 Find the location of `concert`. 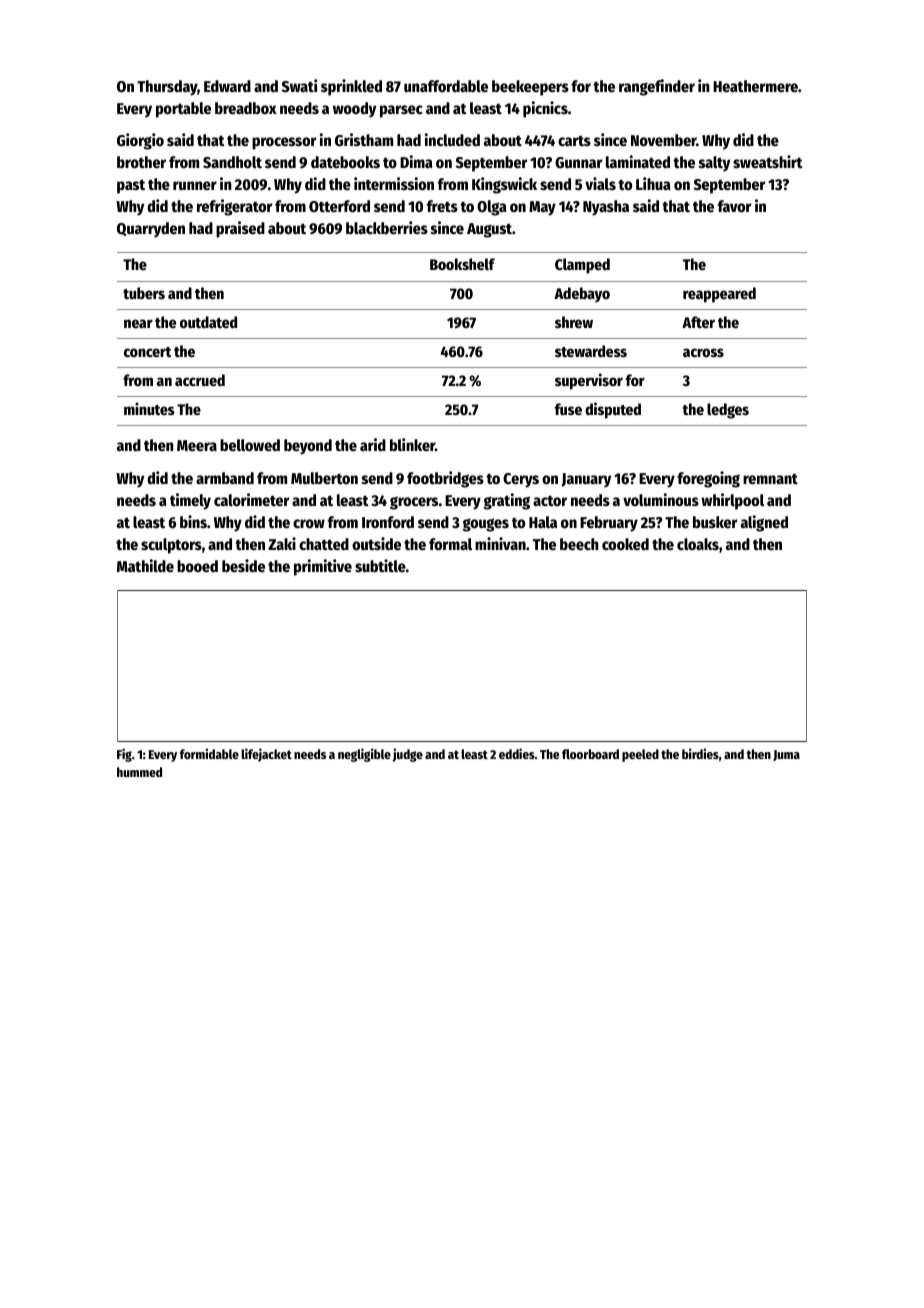

concert is located at coordinates (147, 352).
